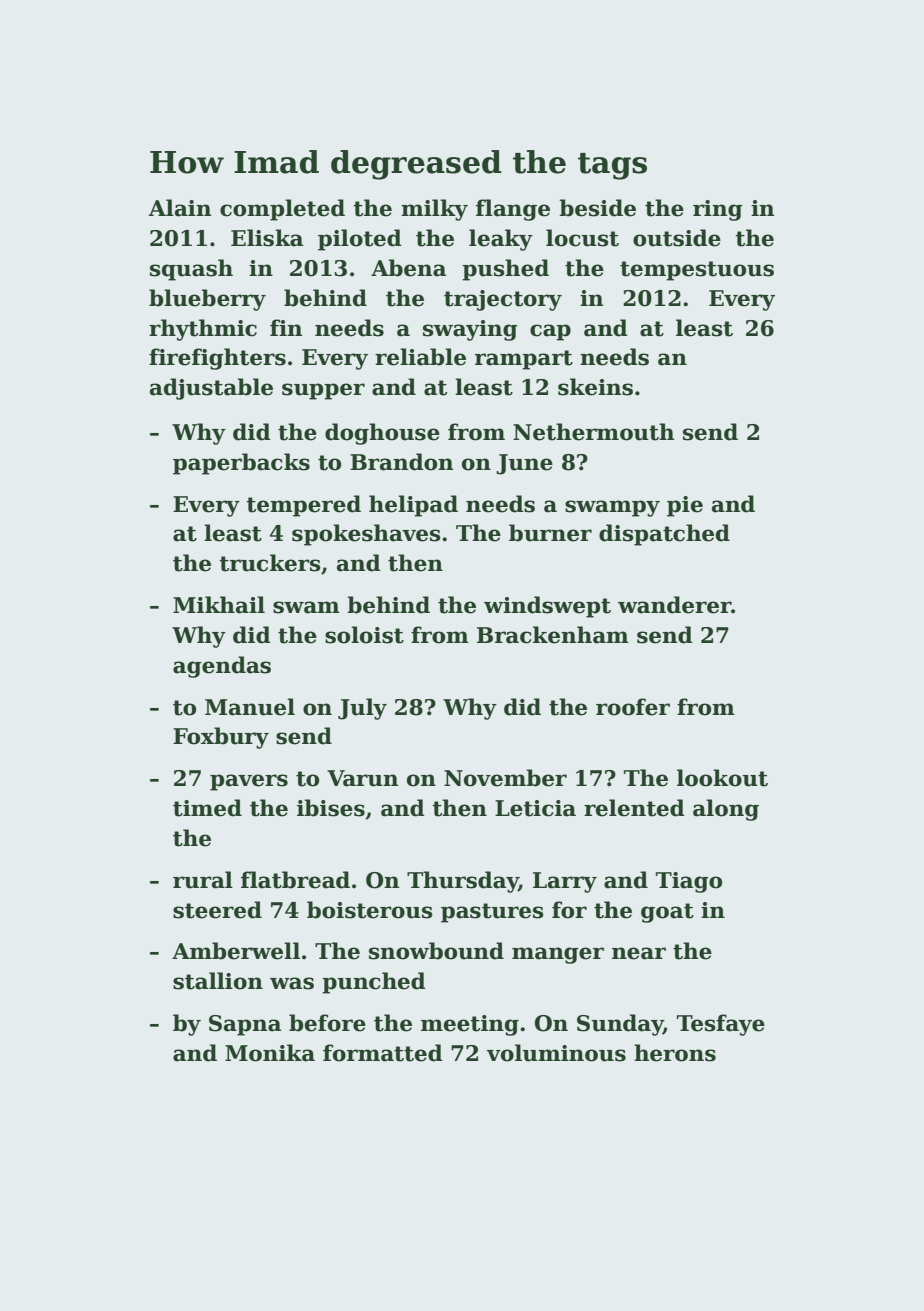 This screenshot has height=1311, width=924. What do you see at coordinates (547, 607) in the screenshot?
I see `windswept` at bounding box center [547, 607].
